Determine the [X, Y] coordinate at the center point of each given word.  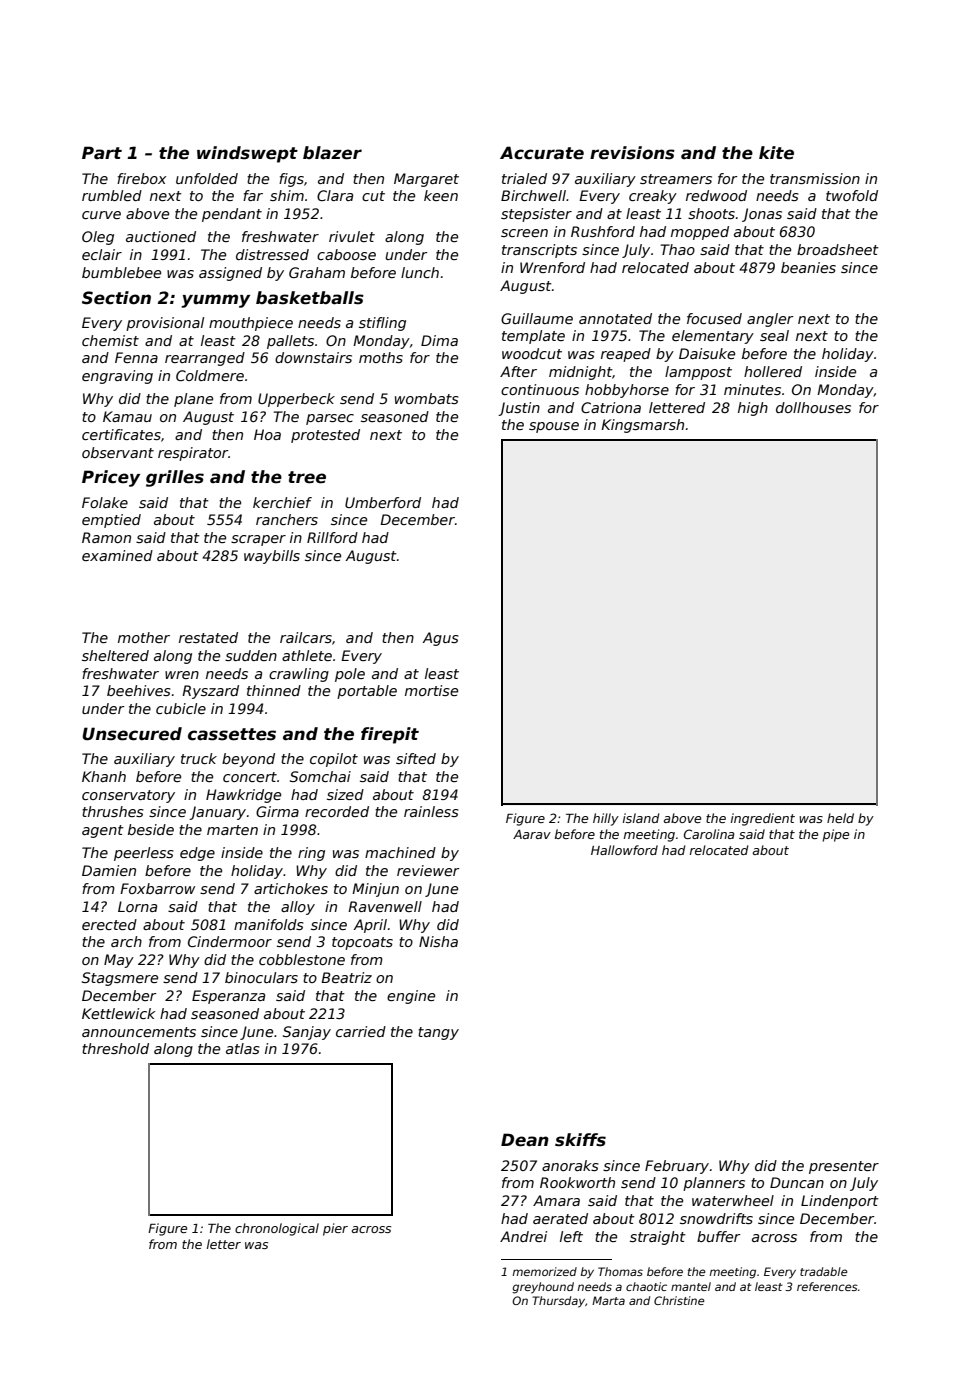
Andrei [523, 1236]
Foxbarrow [157, 888]
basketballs [310, 298]
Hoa [267, 434]
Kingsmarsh [642, 426]
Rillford [332, 537]
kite [776, 153]
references [827, 1286]
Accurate [542, 153]
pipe [835, 835]
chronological [277, 1229]
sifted [416, 758]
